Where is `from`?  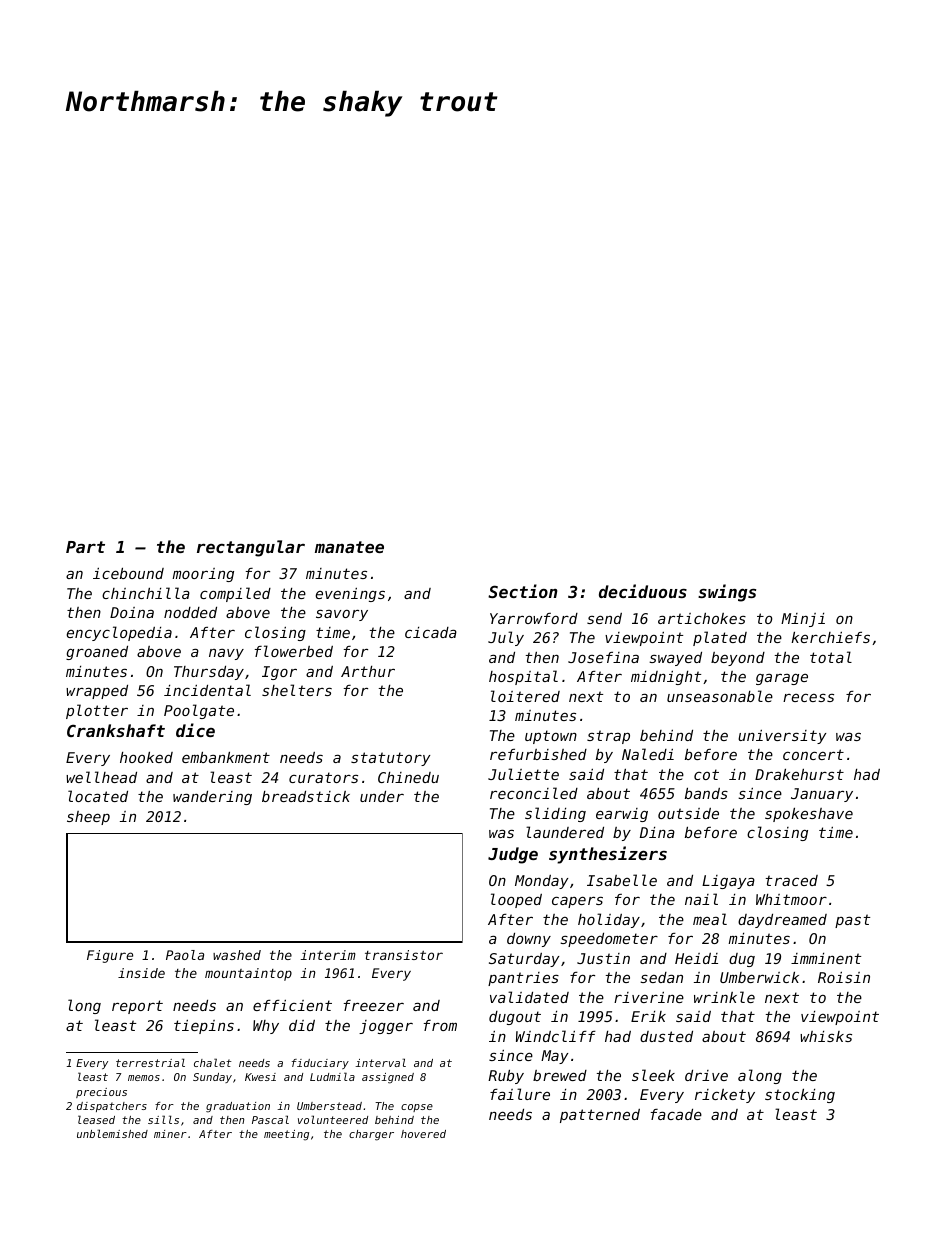
from is located at coordinates (440, 1025).
